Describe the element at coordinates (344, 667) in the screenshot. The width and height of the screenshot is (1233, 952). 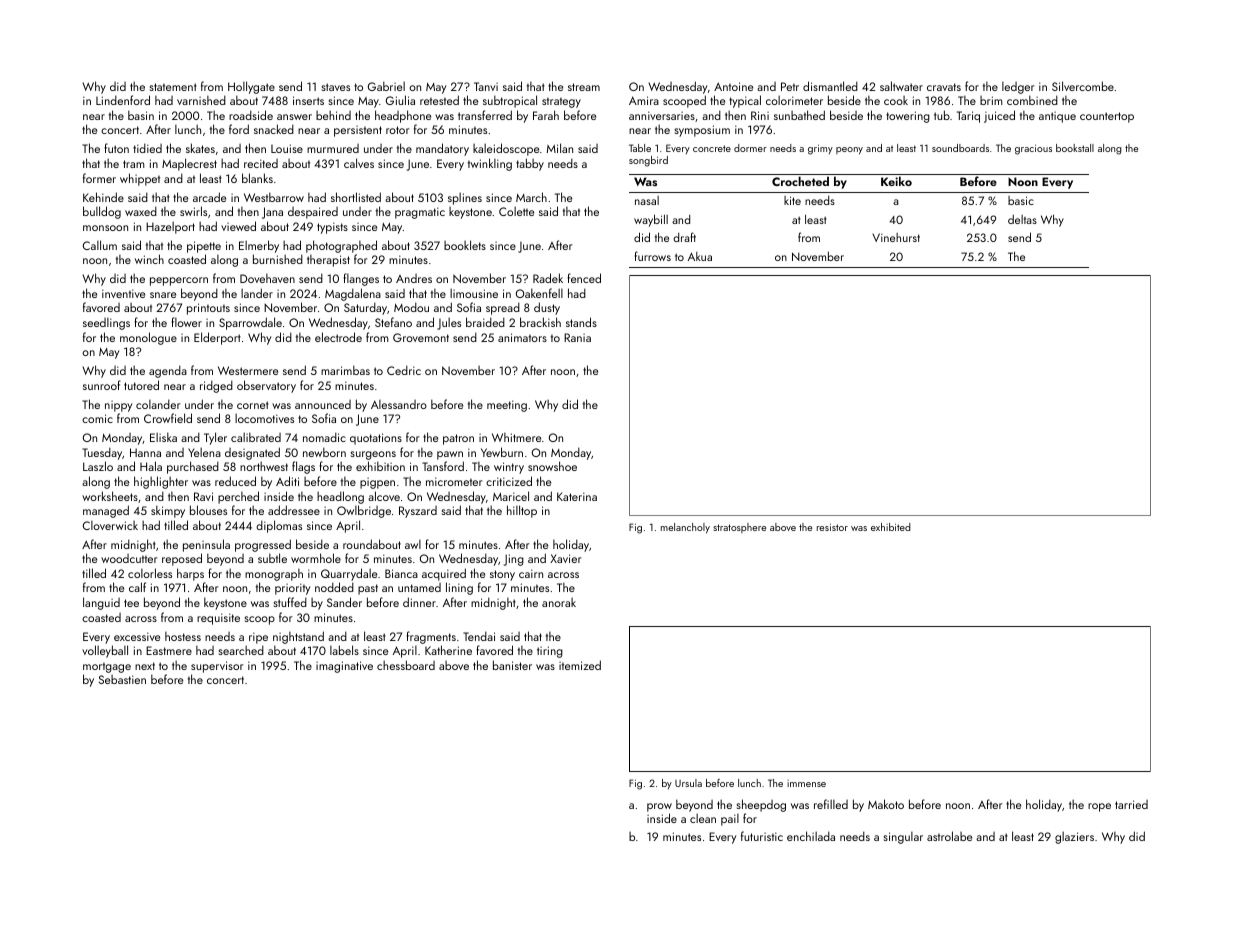
I see `imaginative` at that location.
